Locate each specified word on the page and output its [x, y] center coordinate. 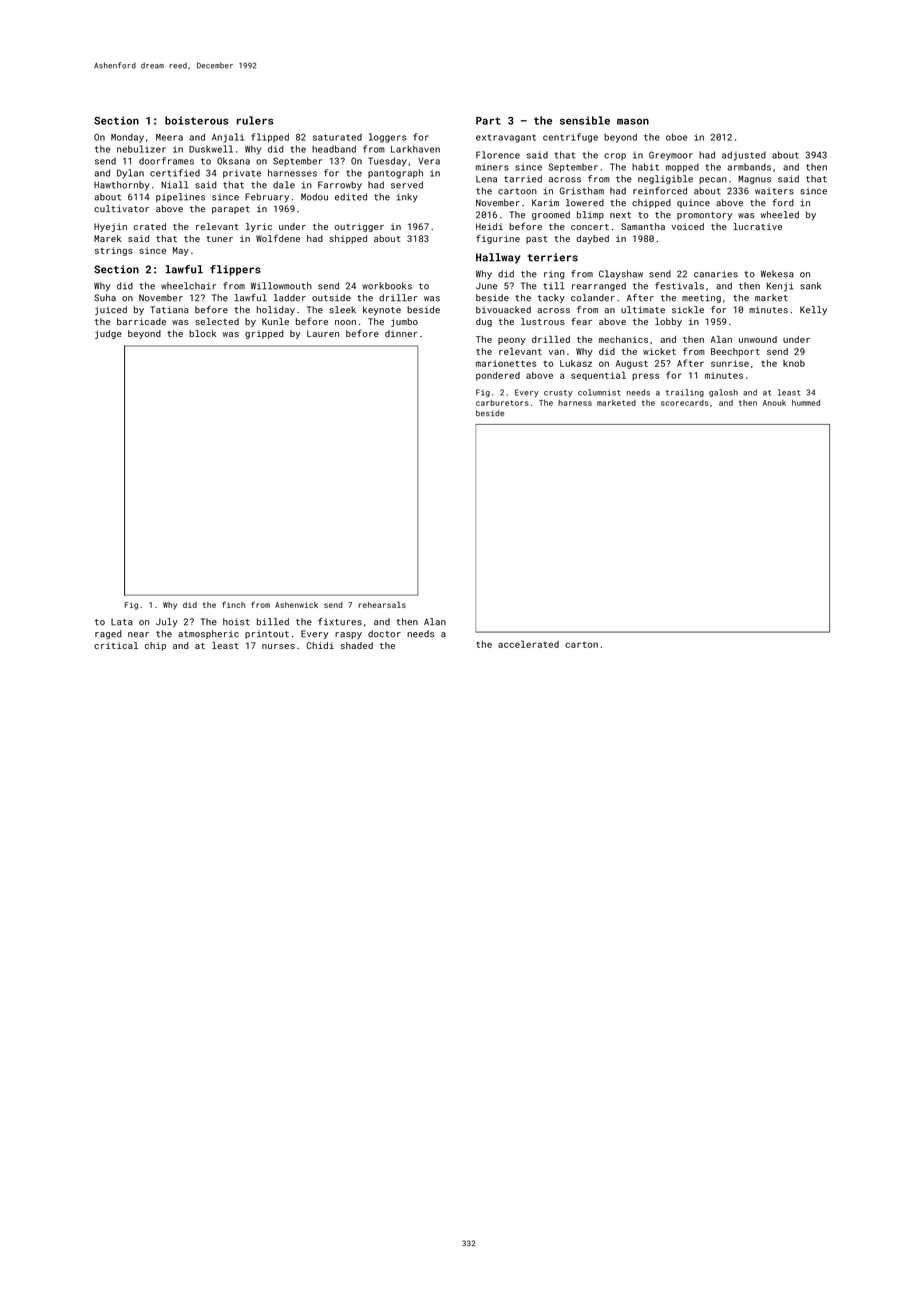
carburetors [502, 403]
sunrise [730, 363]
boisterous [196, 120]
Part [488, 121]
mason [633, 121]
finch [233, 604]
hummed [806, 403]
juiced [111, 310]
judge [108, 334]
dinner [401, 333]
